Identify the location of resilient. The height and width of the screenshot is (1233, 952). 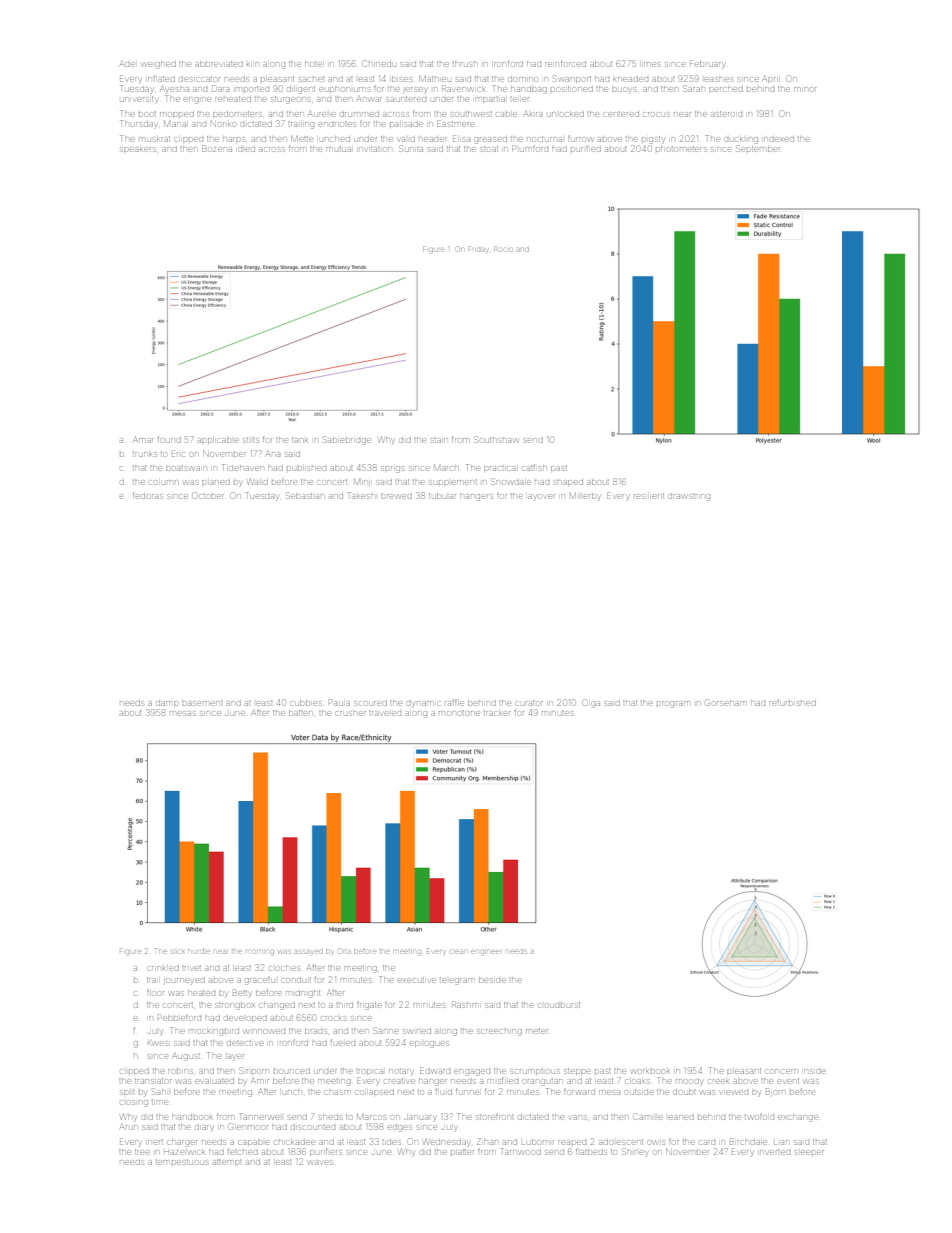
(649, 496).
